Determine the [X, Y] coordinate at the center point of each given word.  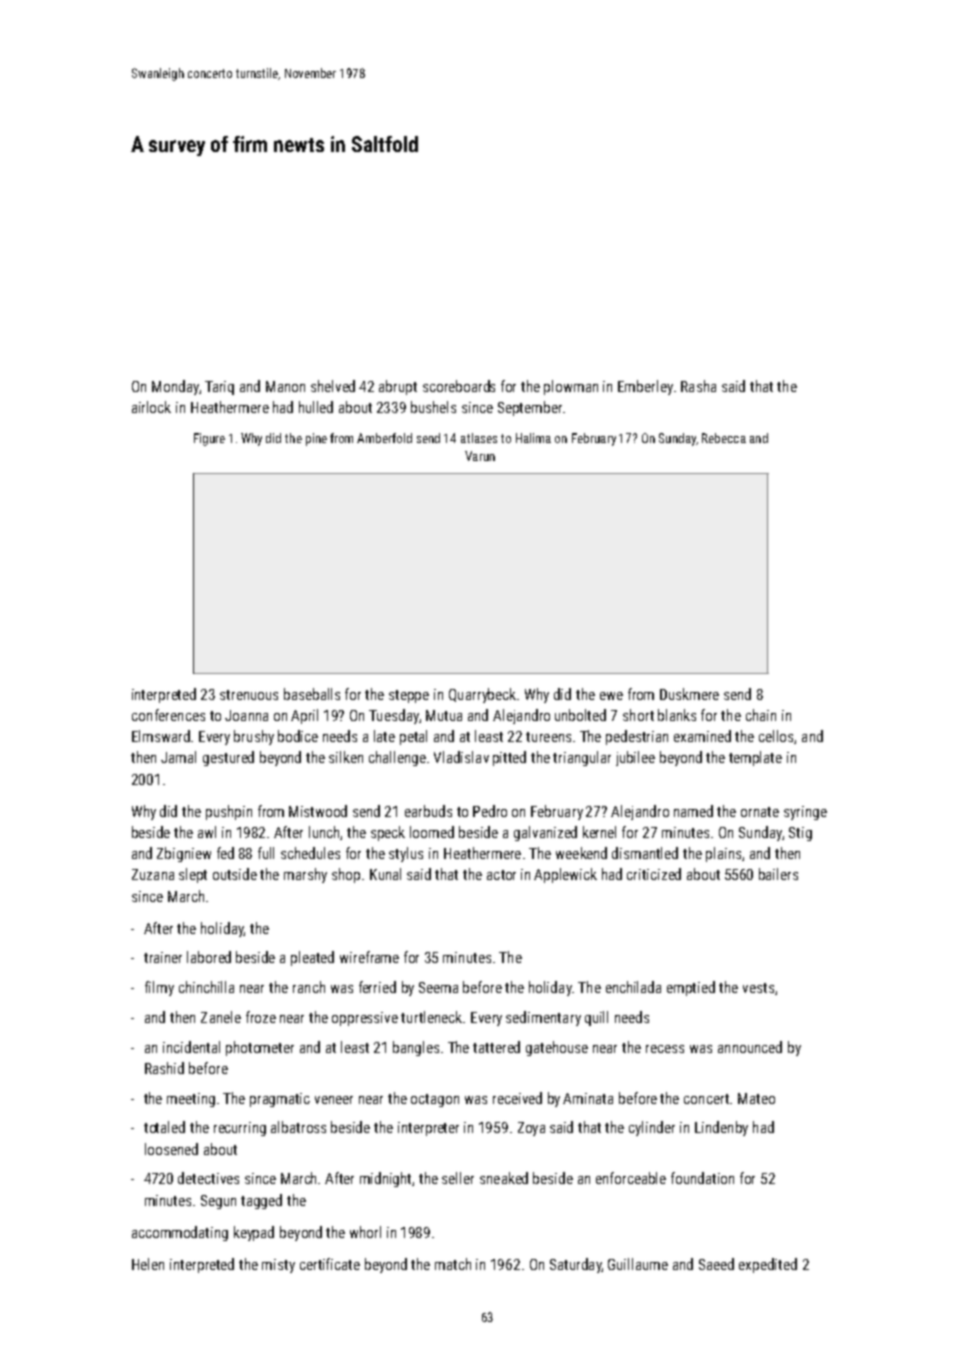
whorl [365, 1232]
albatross [298, 1127]
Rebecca [724, 438]
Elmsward [161, 736]
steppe [409, 696]
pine [316, 439]
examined [702, 736]
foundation [702, 1178]
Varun [480, 456]
